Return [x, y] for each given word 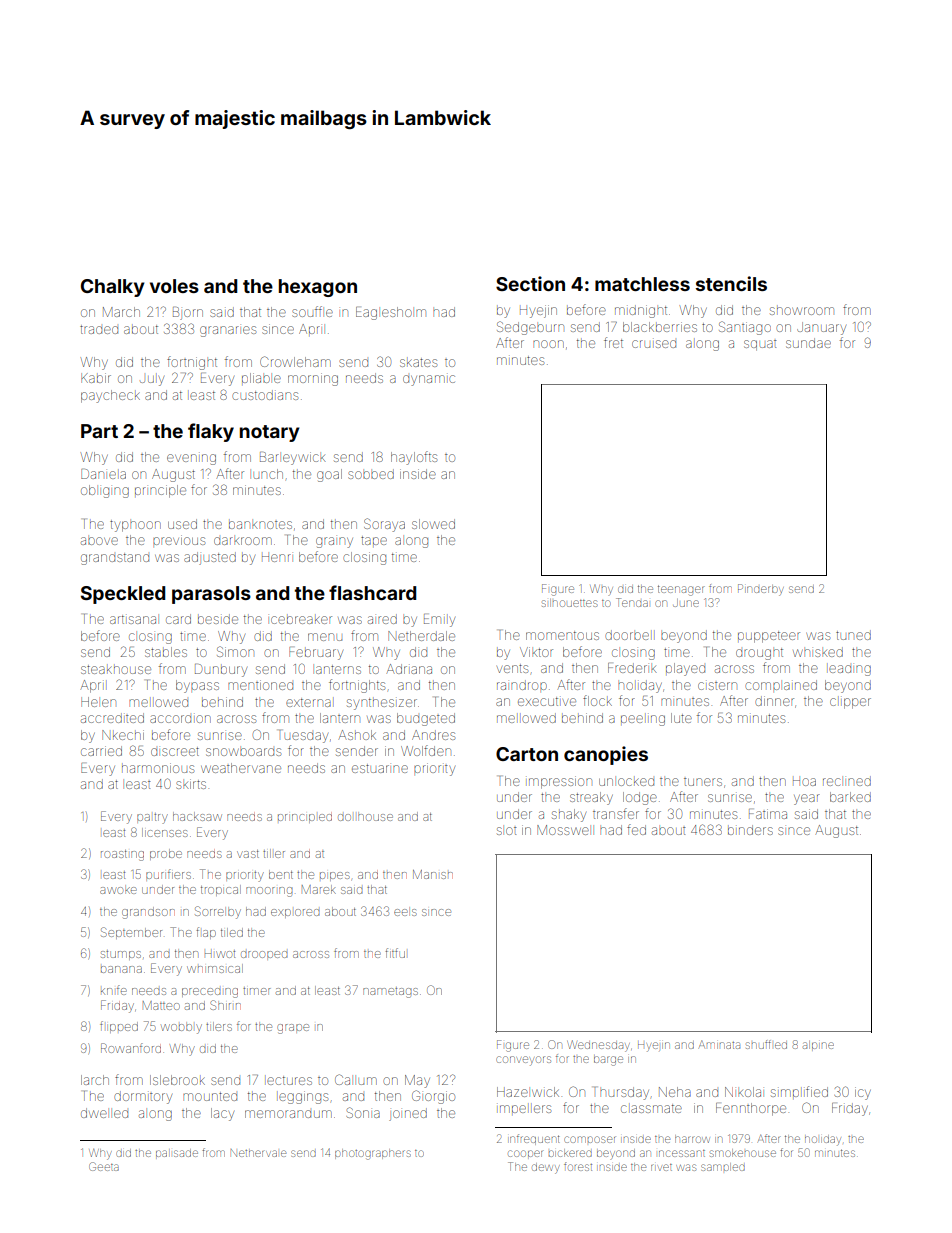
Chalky [113, 288]
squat [760, 345]
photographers [373, 1154]
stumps [121, 955]
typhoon [135, 526]
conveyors [523, 1061]
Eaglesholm [391, 313]
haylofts [414, 458]
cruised [654, 344]
